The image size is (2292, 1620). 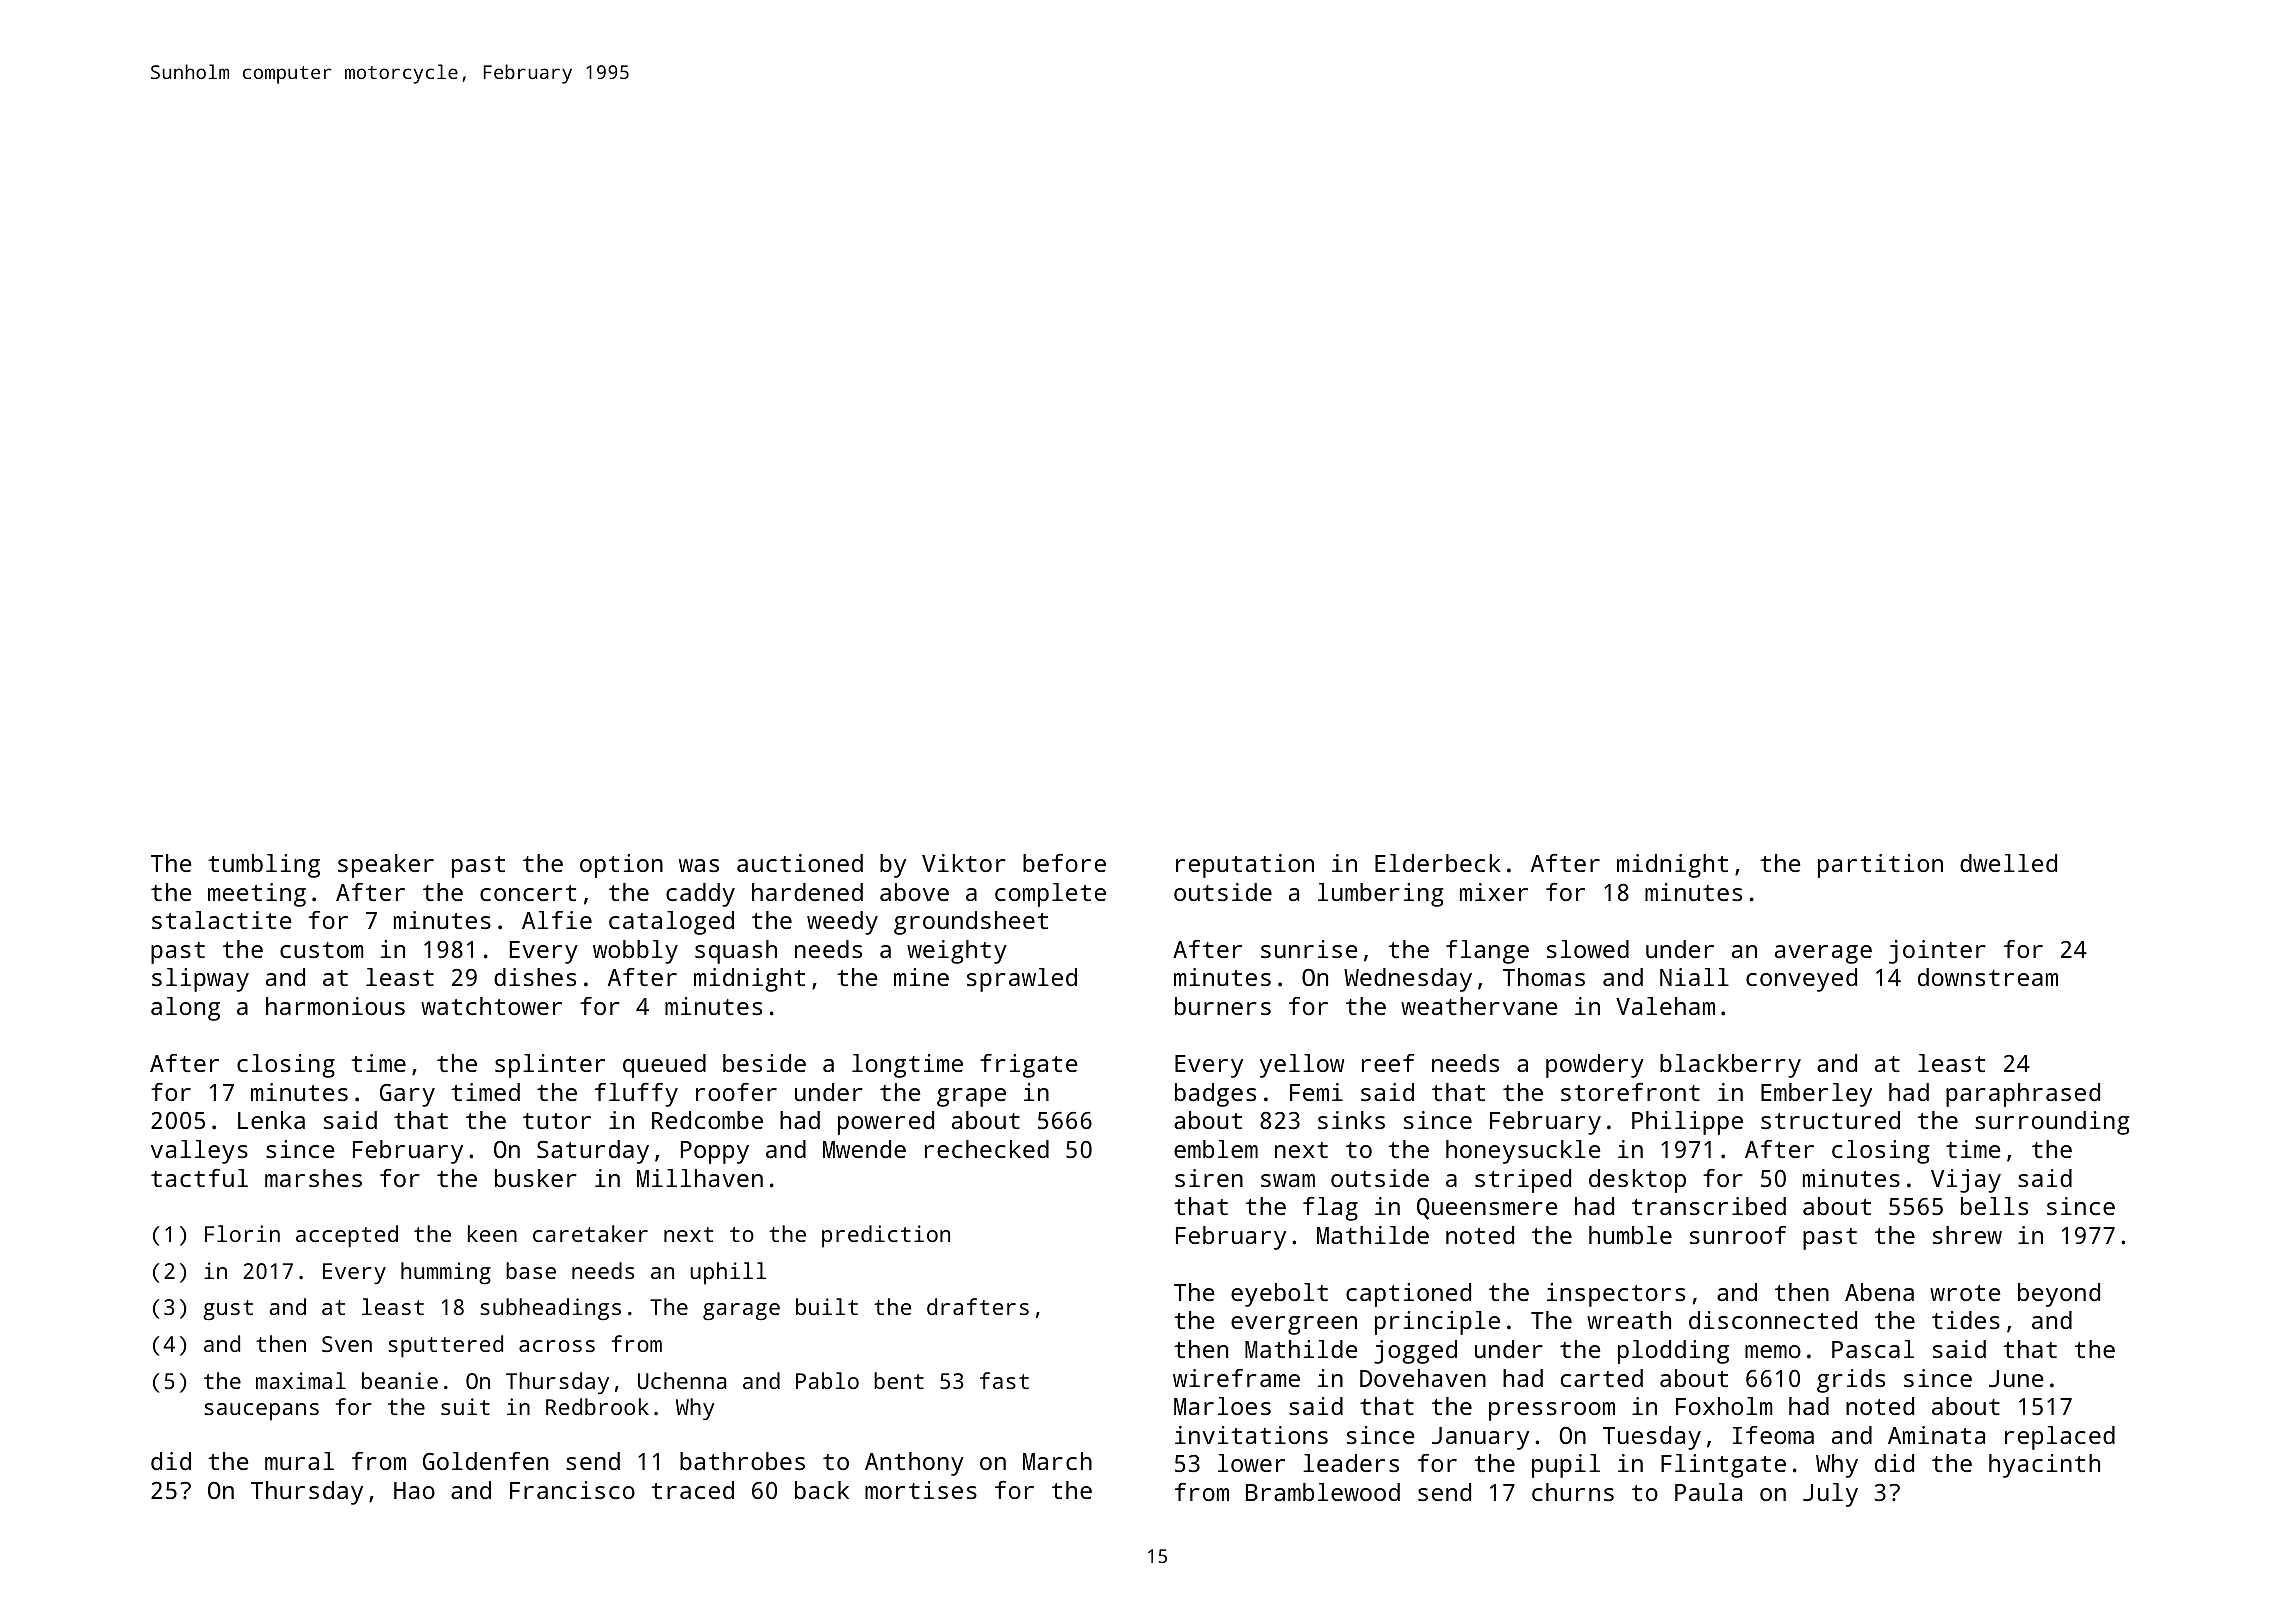 I want to click on mural, so click(x=299, y=1461).
